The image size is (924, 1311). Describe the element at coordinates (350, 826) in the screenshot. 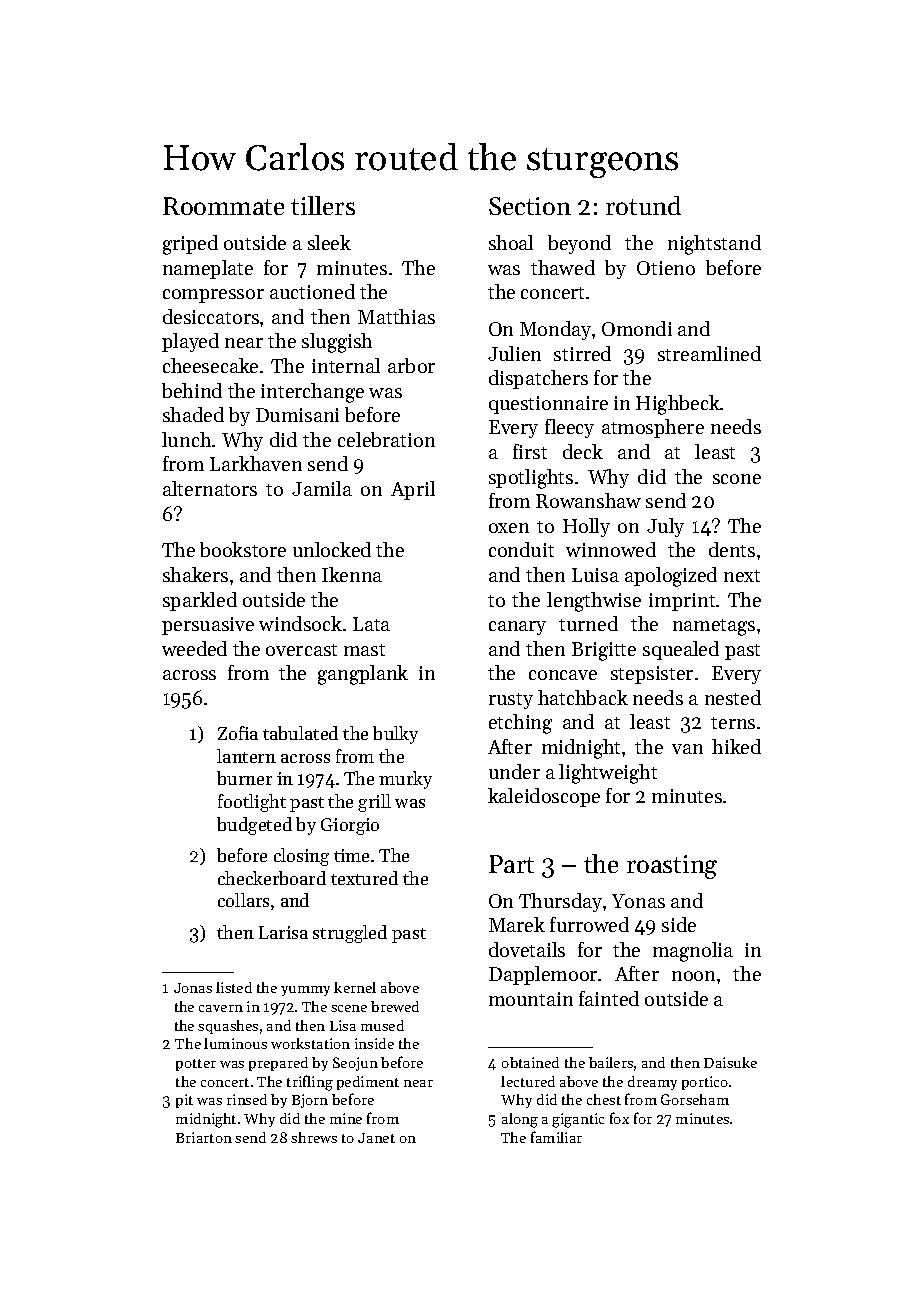

I see `Giorgio` at that location.
